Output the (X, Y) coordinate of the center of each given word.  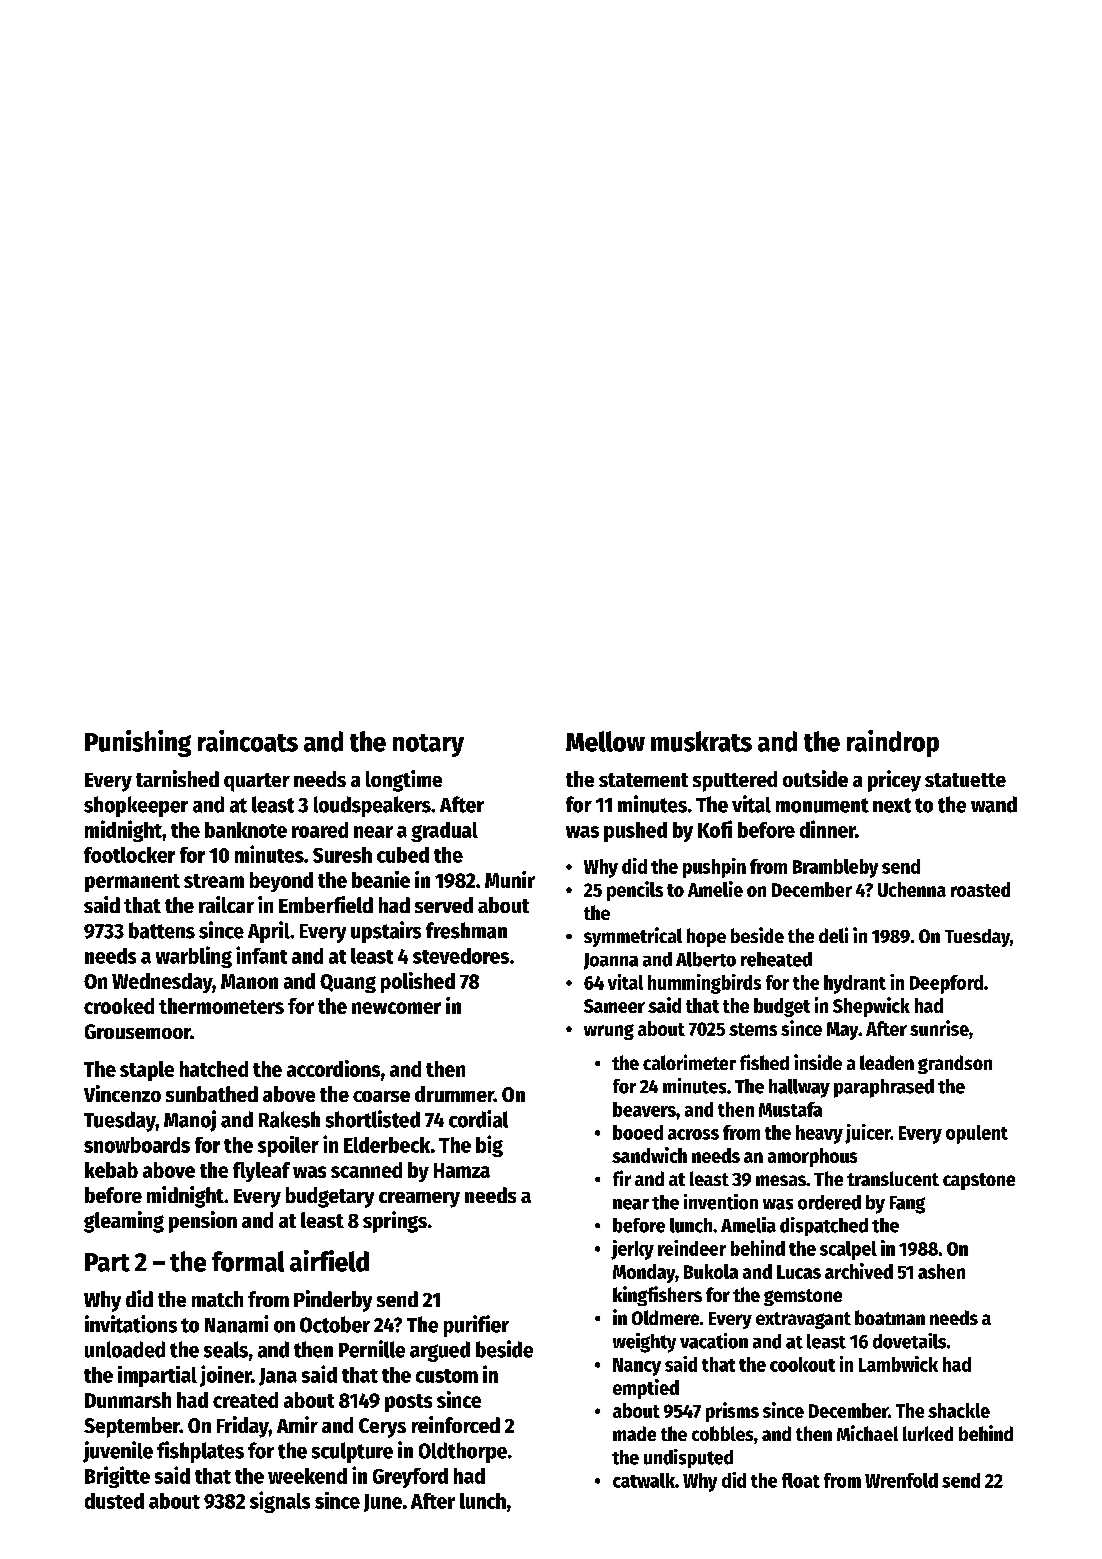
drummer (454, 1094)
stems (753, 1029)
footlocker (129, 855)
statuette (965, 780)
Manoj (190, 1121)
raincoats (248, 741)
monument (822, 805)
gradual (444, 832)
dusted (114, 1501)
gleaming (124, 1222)
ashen (941, 1271)
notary (428, 745)
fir (622, 1178)
